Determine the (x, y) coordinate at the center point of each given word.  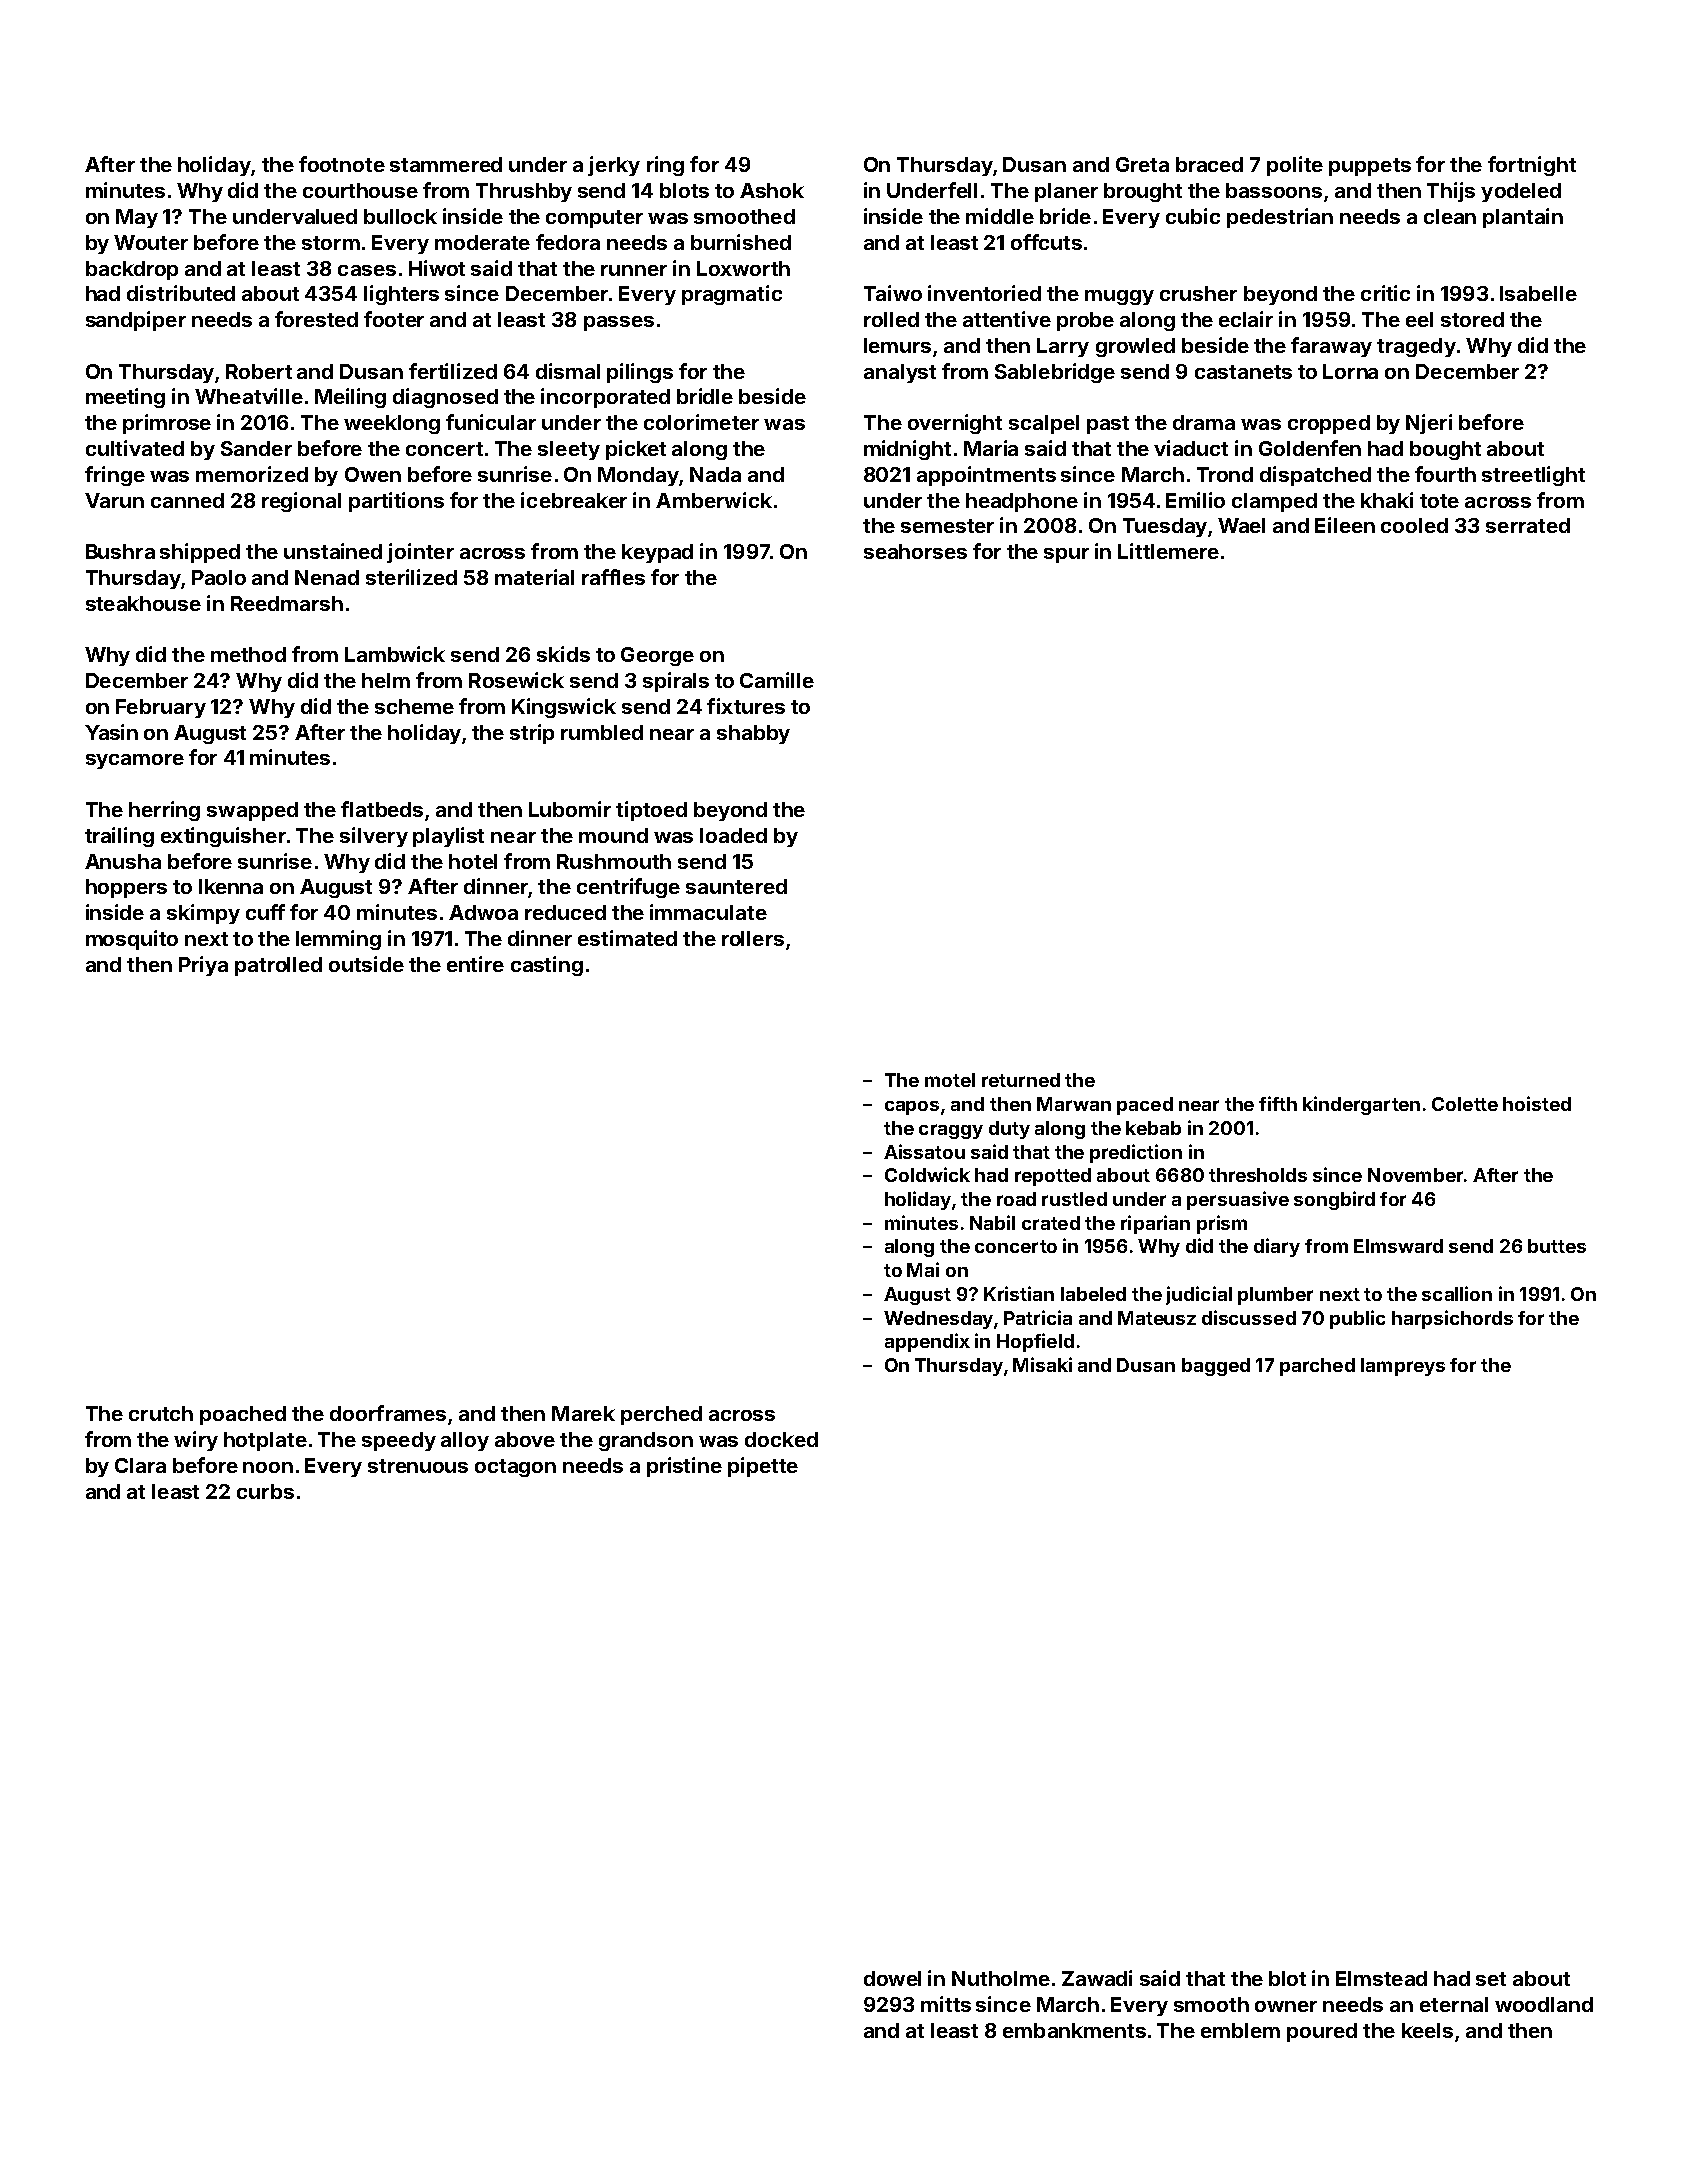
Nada (715, 474)
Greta (1142, 164)
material (534, 577)
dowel (892, 1978)
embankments (1074, 2030)
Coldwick (927, 1174)
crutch (161, 1413)
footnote (342, 164)
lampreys (1403, 1367)
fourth (1445, 474)
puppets (1370, 167)
